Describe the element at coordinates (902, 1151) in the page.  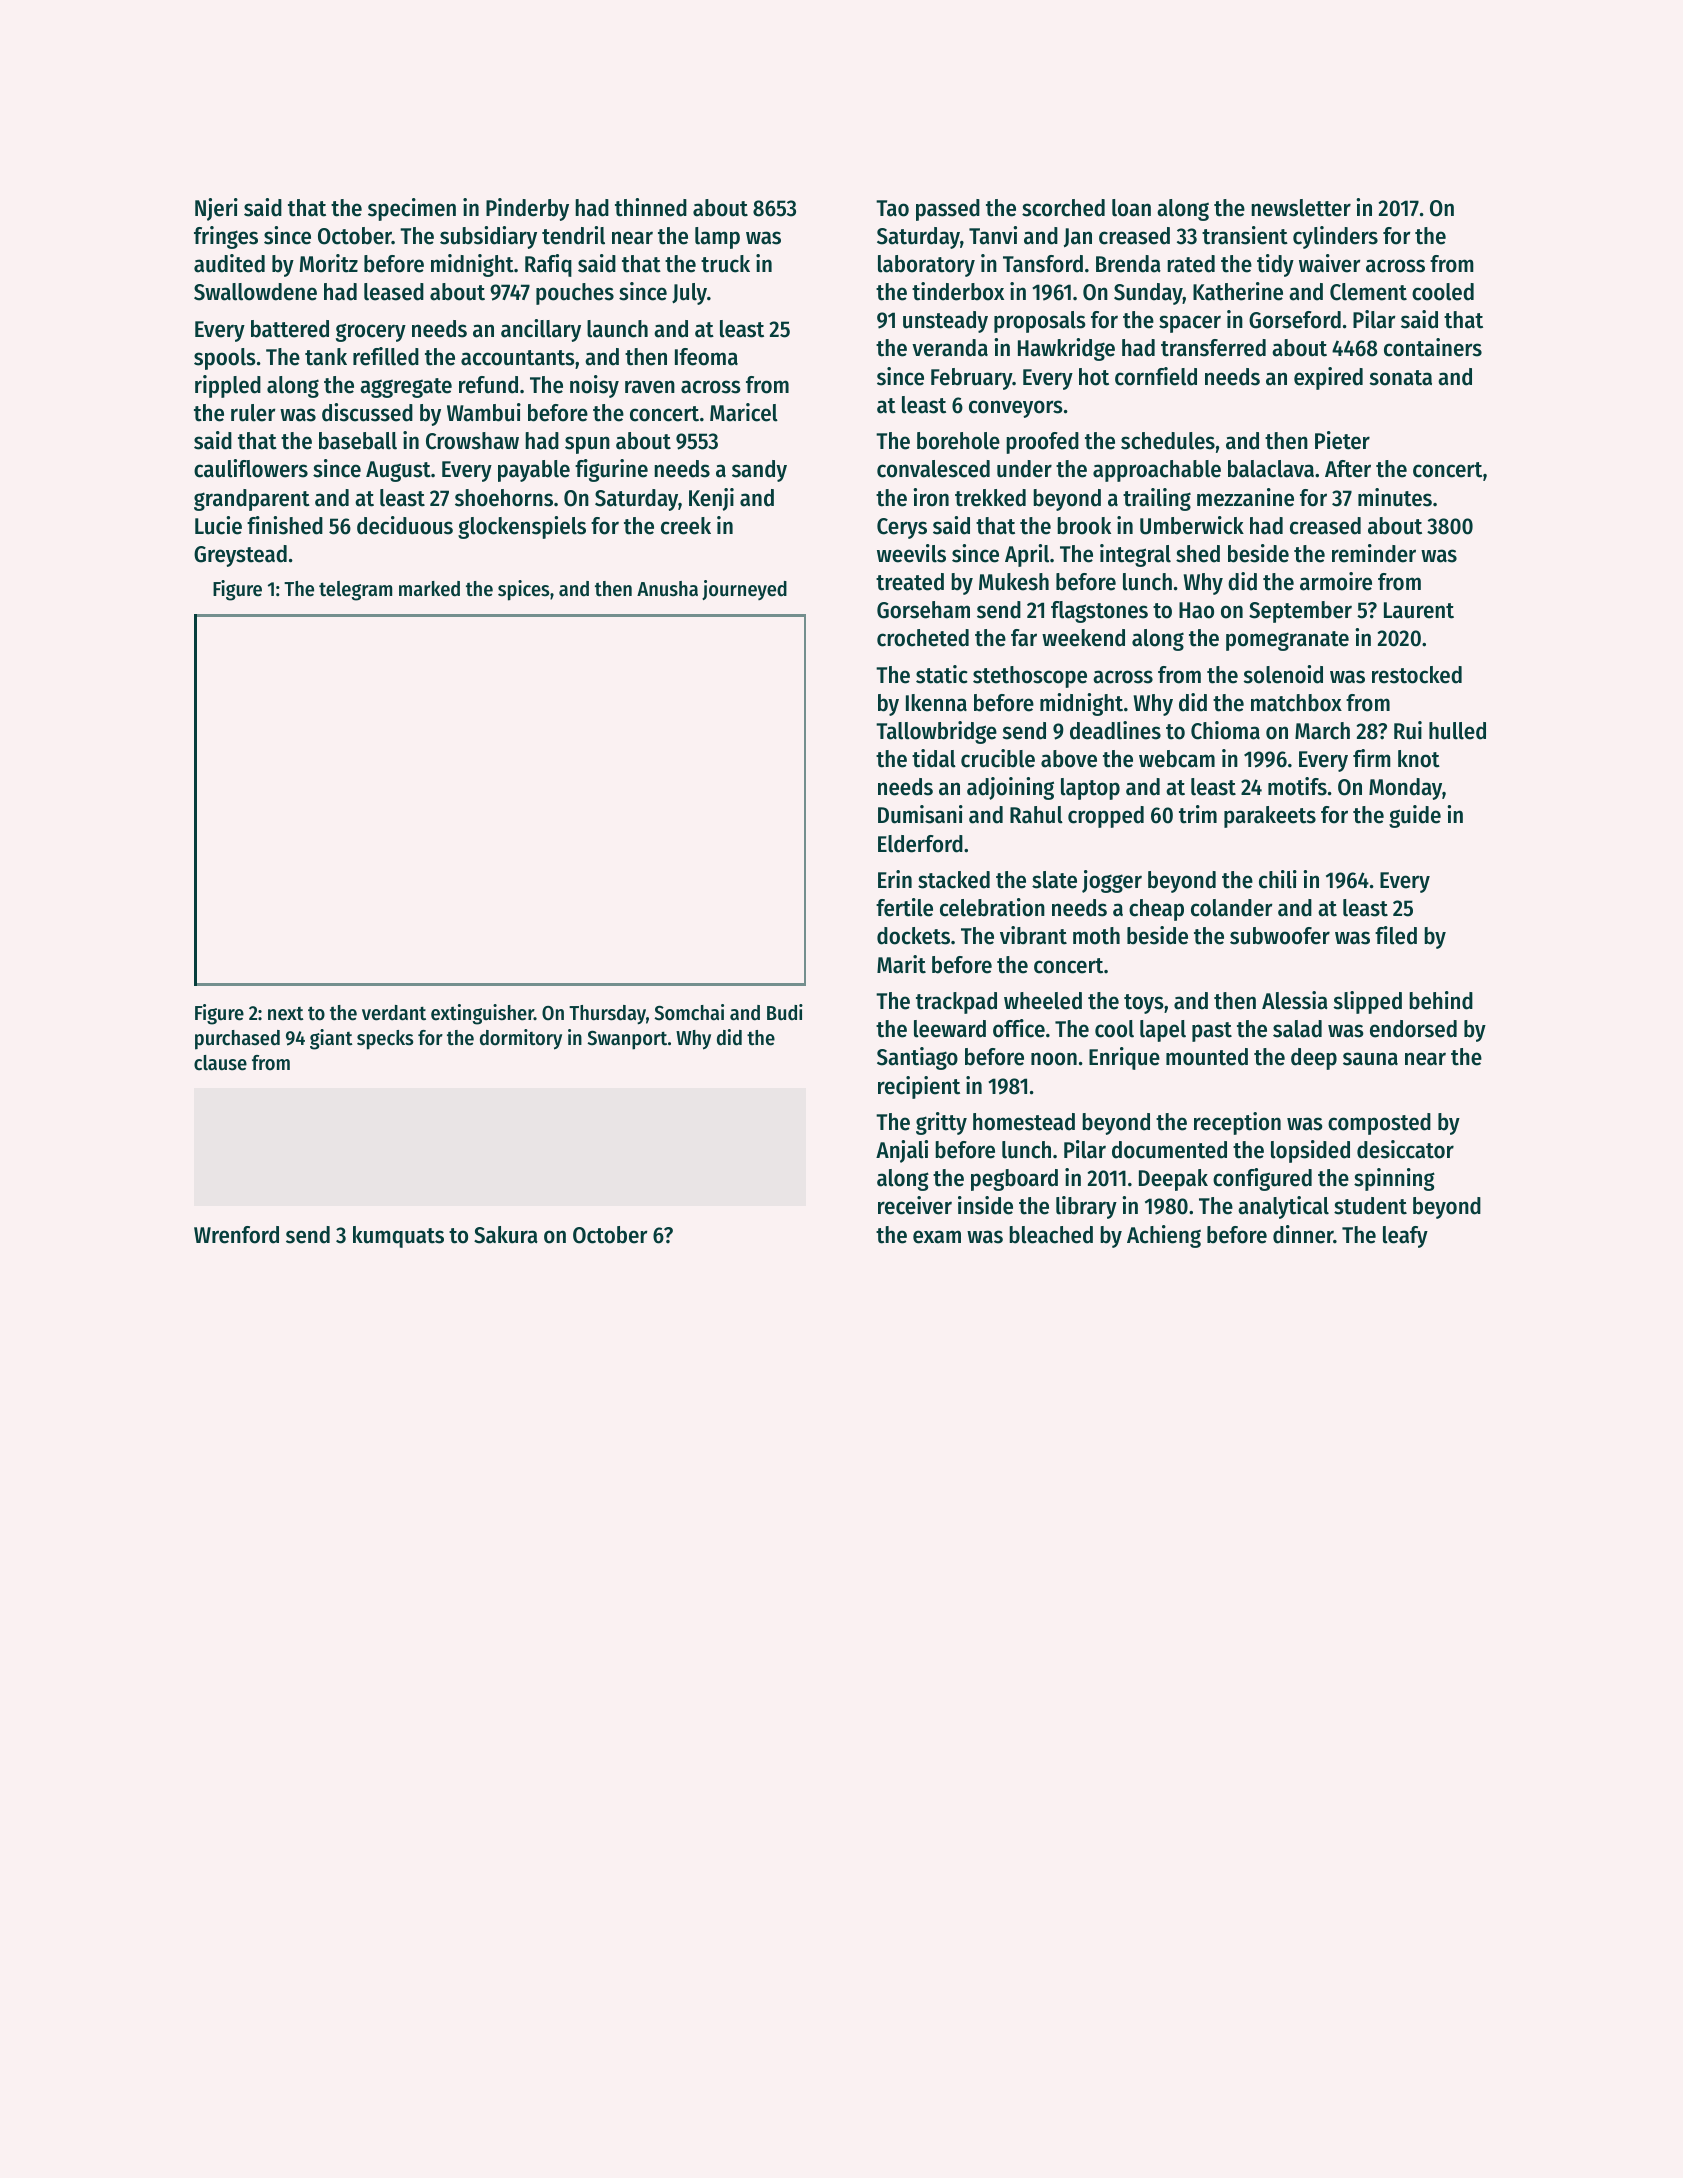
I see `Anjali` at that location.
